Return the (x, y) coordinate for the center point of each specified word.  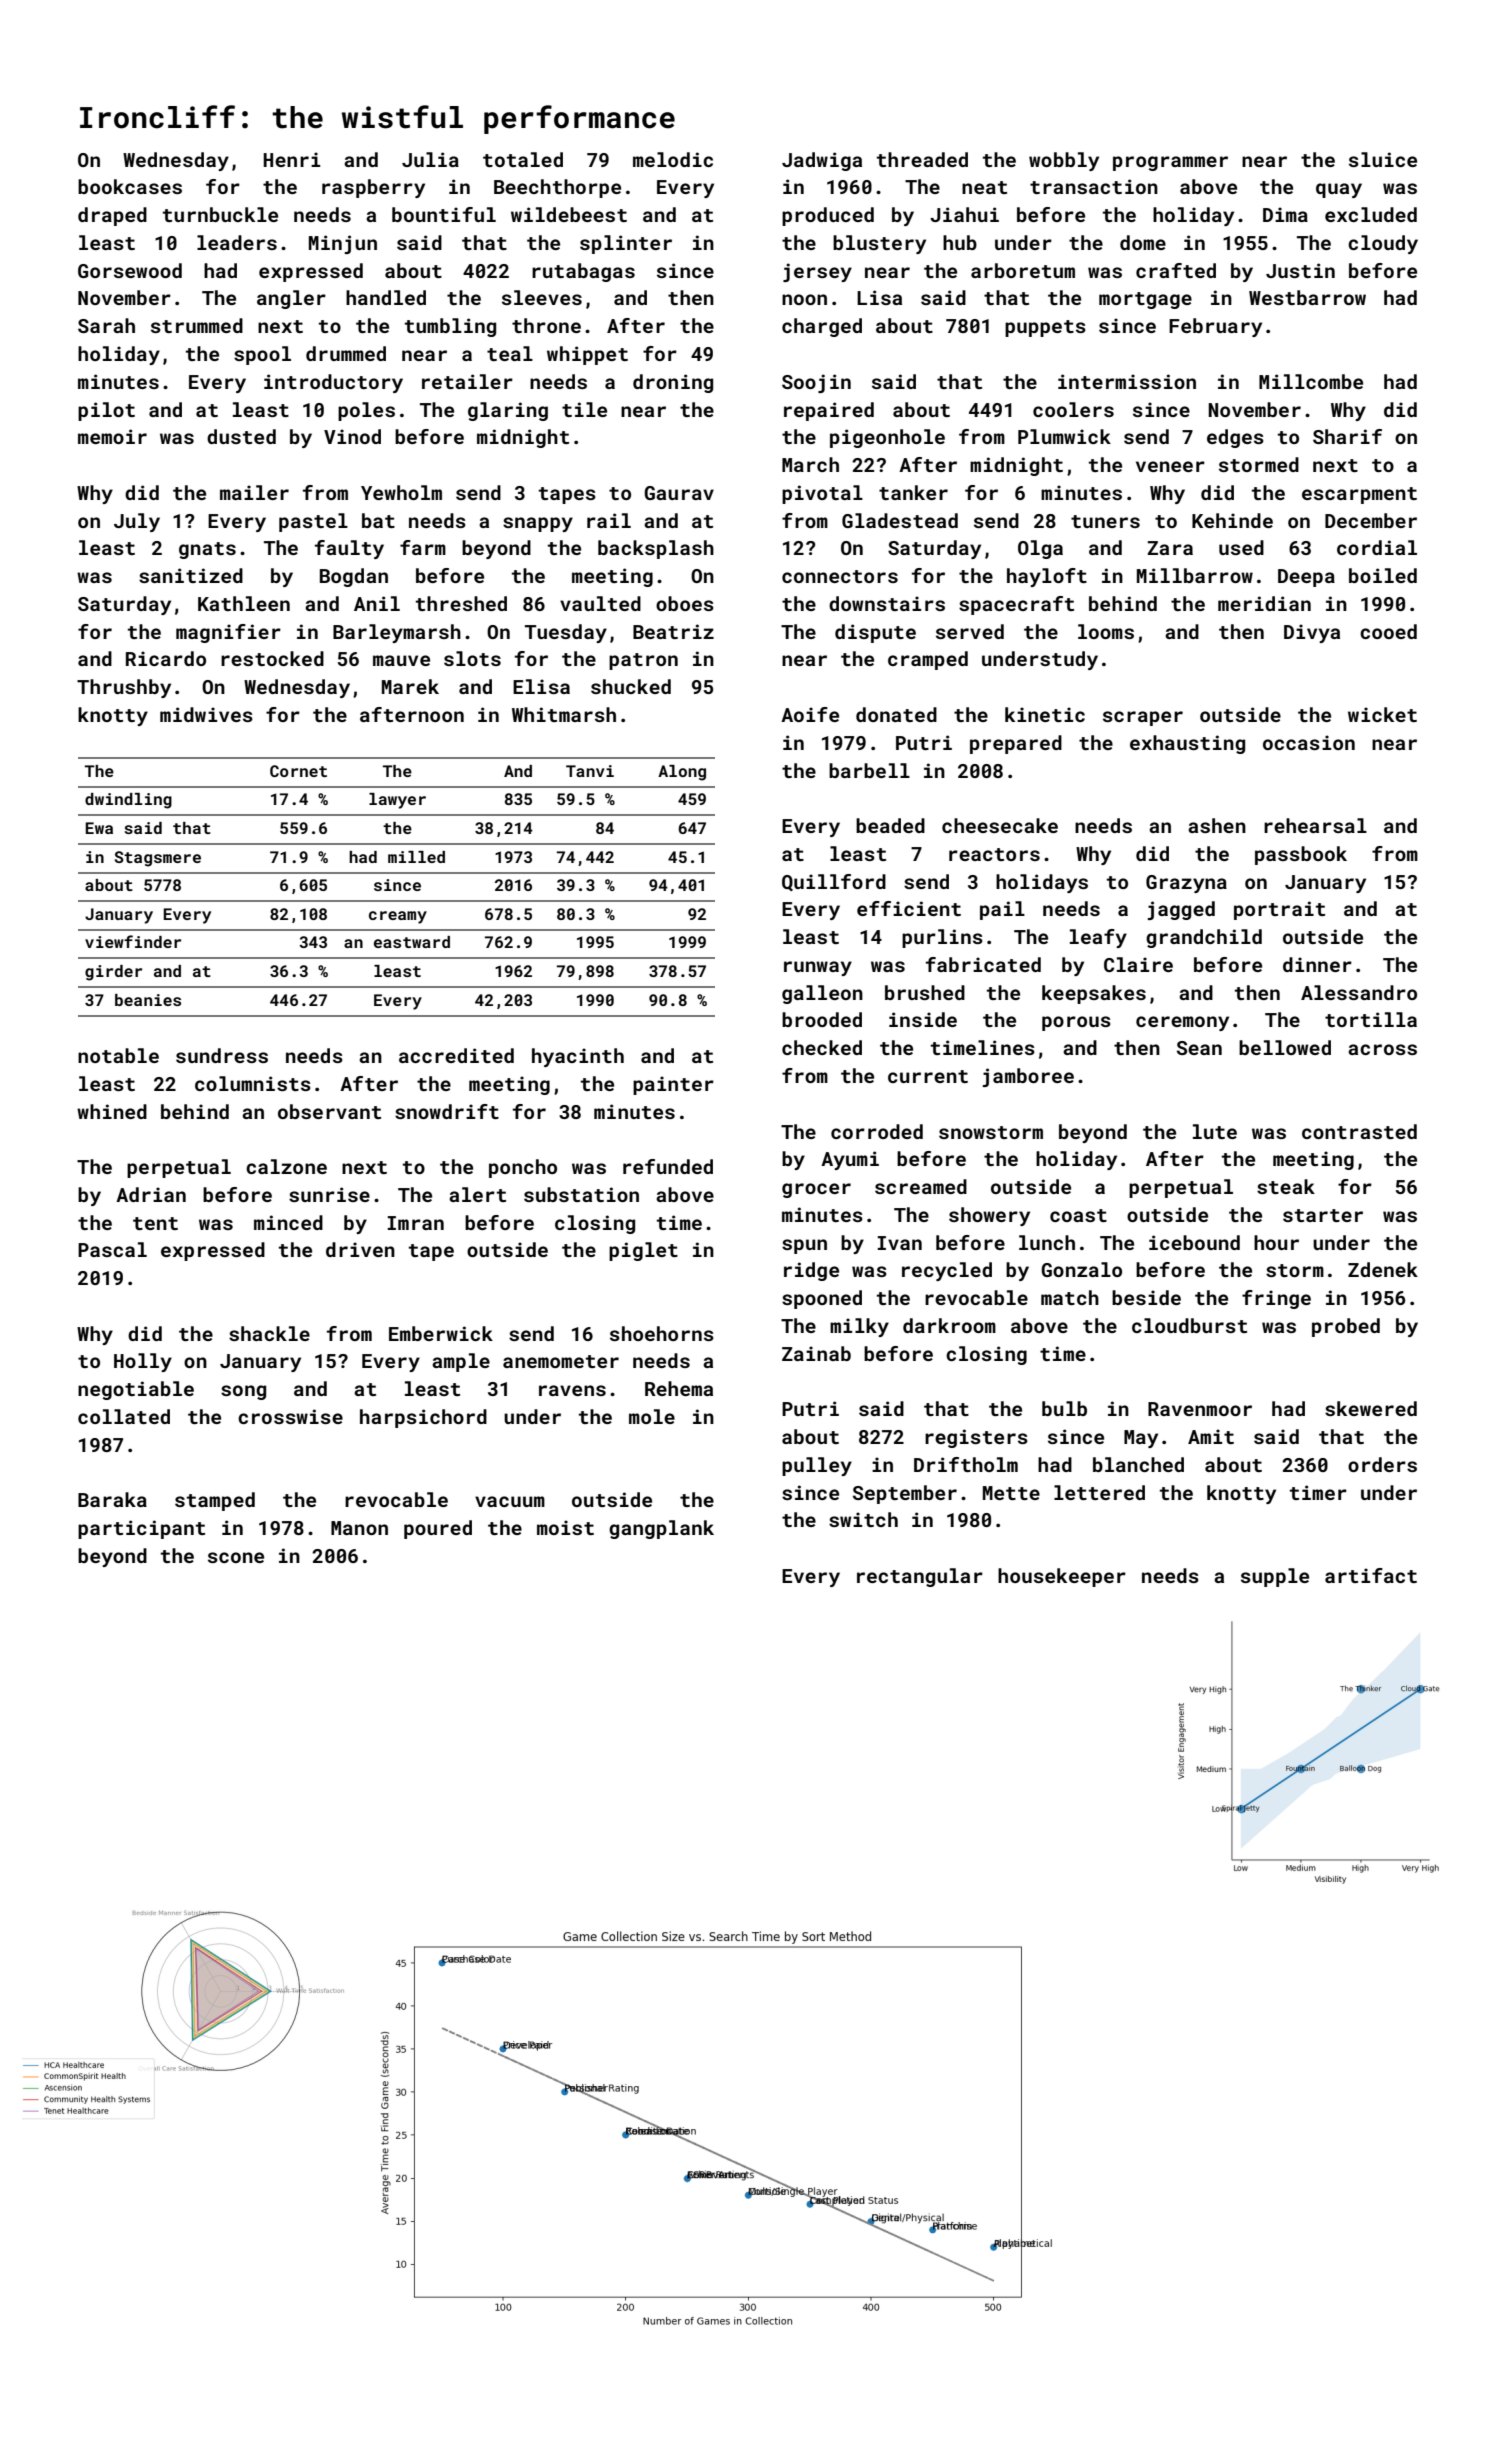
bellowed (1285, 1047)
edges (1235, 438)
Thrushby (124, 688)
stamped (215, 1501)
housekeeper (1062, 1577)
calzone (286, 1166)
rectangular (920, 1577)
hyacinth (578, 1057)
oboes (685, 603)
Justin (1300, 270)
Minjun (343, 244)
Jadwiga (822, 161)
